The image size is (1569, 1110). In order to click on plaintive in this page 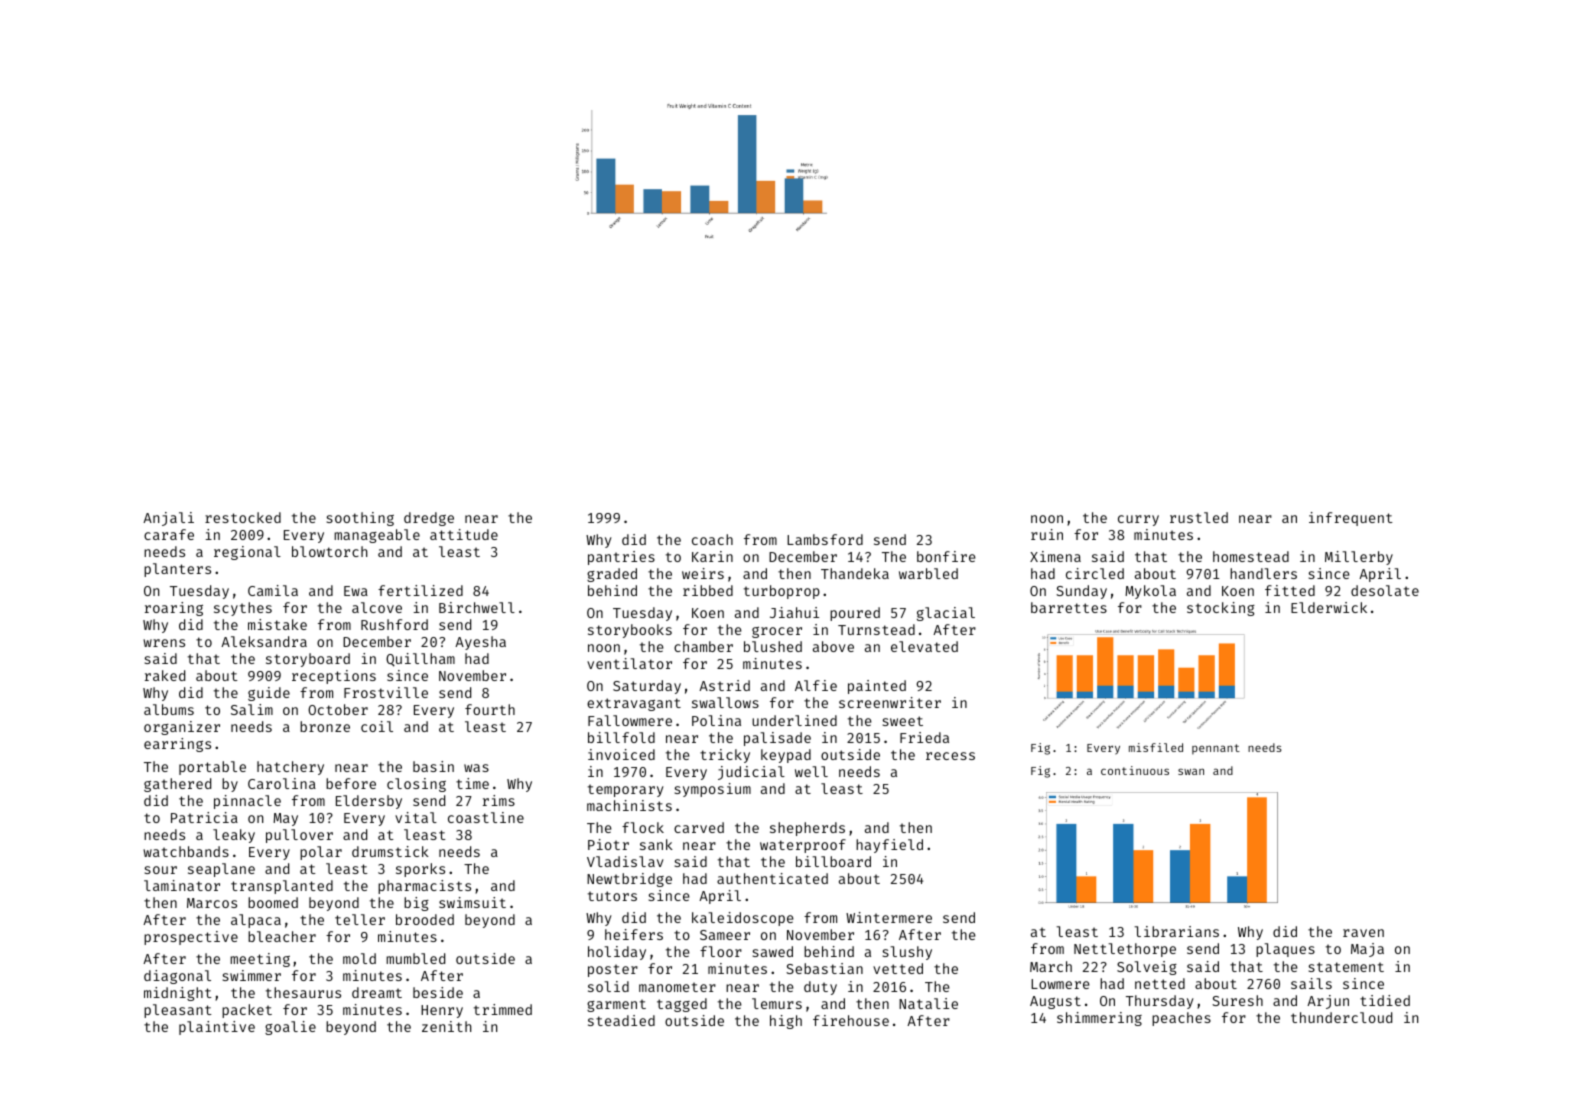, I will do `click(217, 1028)`.
